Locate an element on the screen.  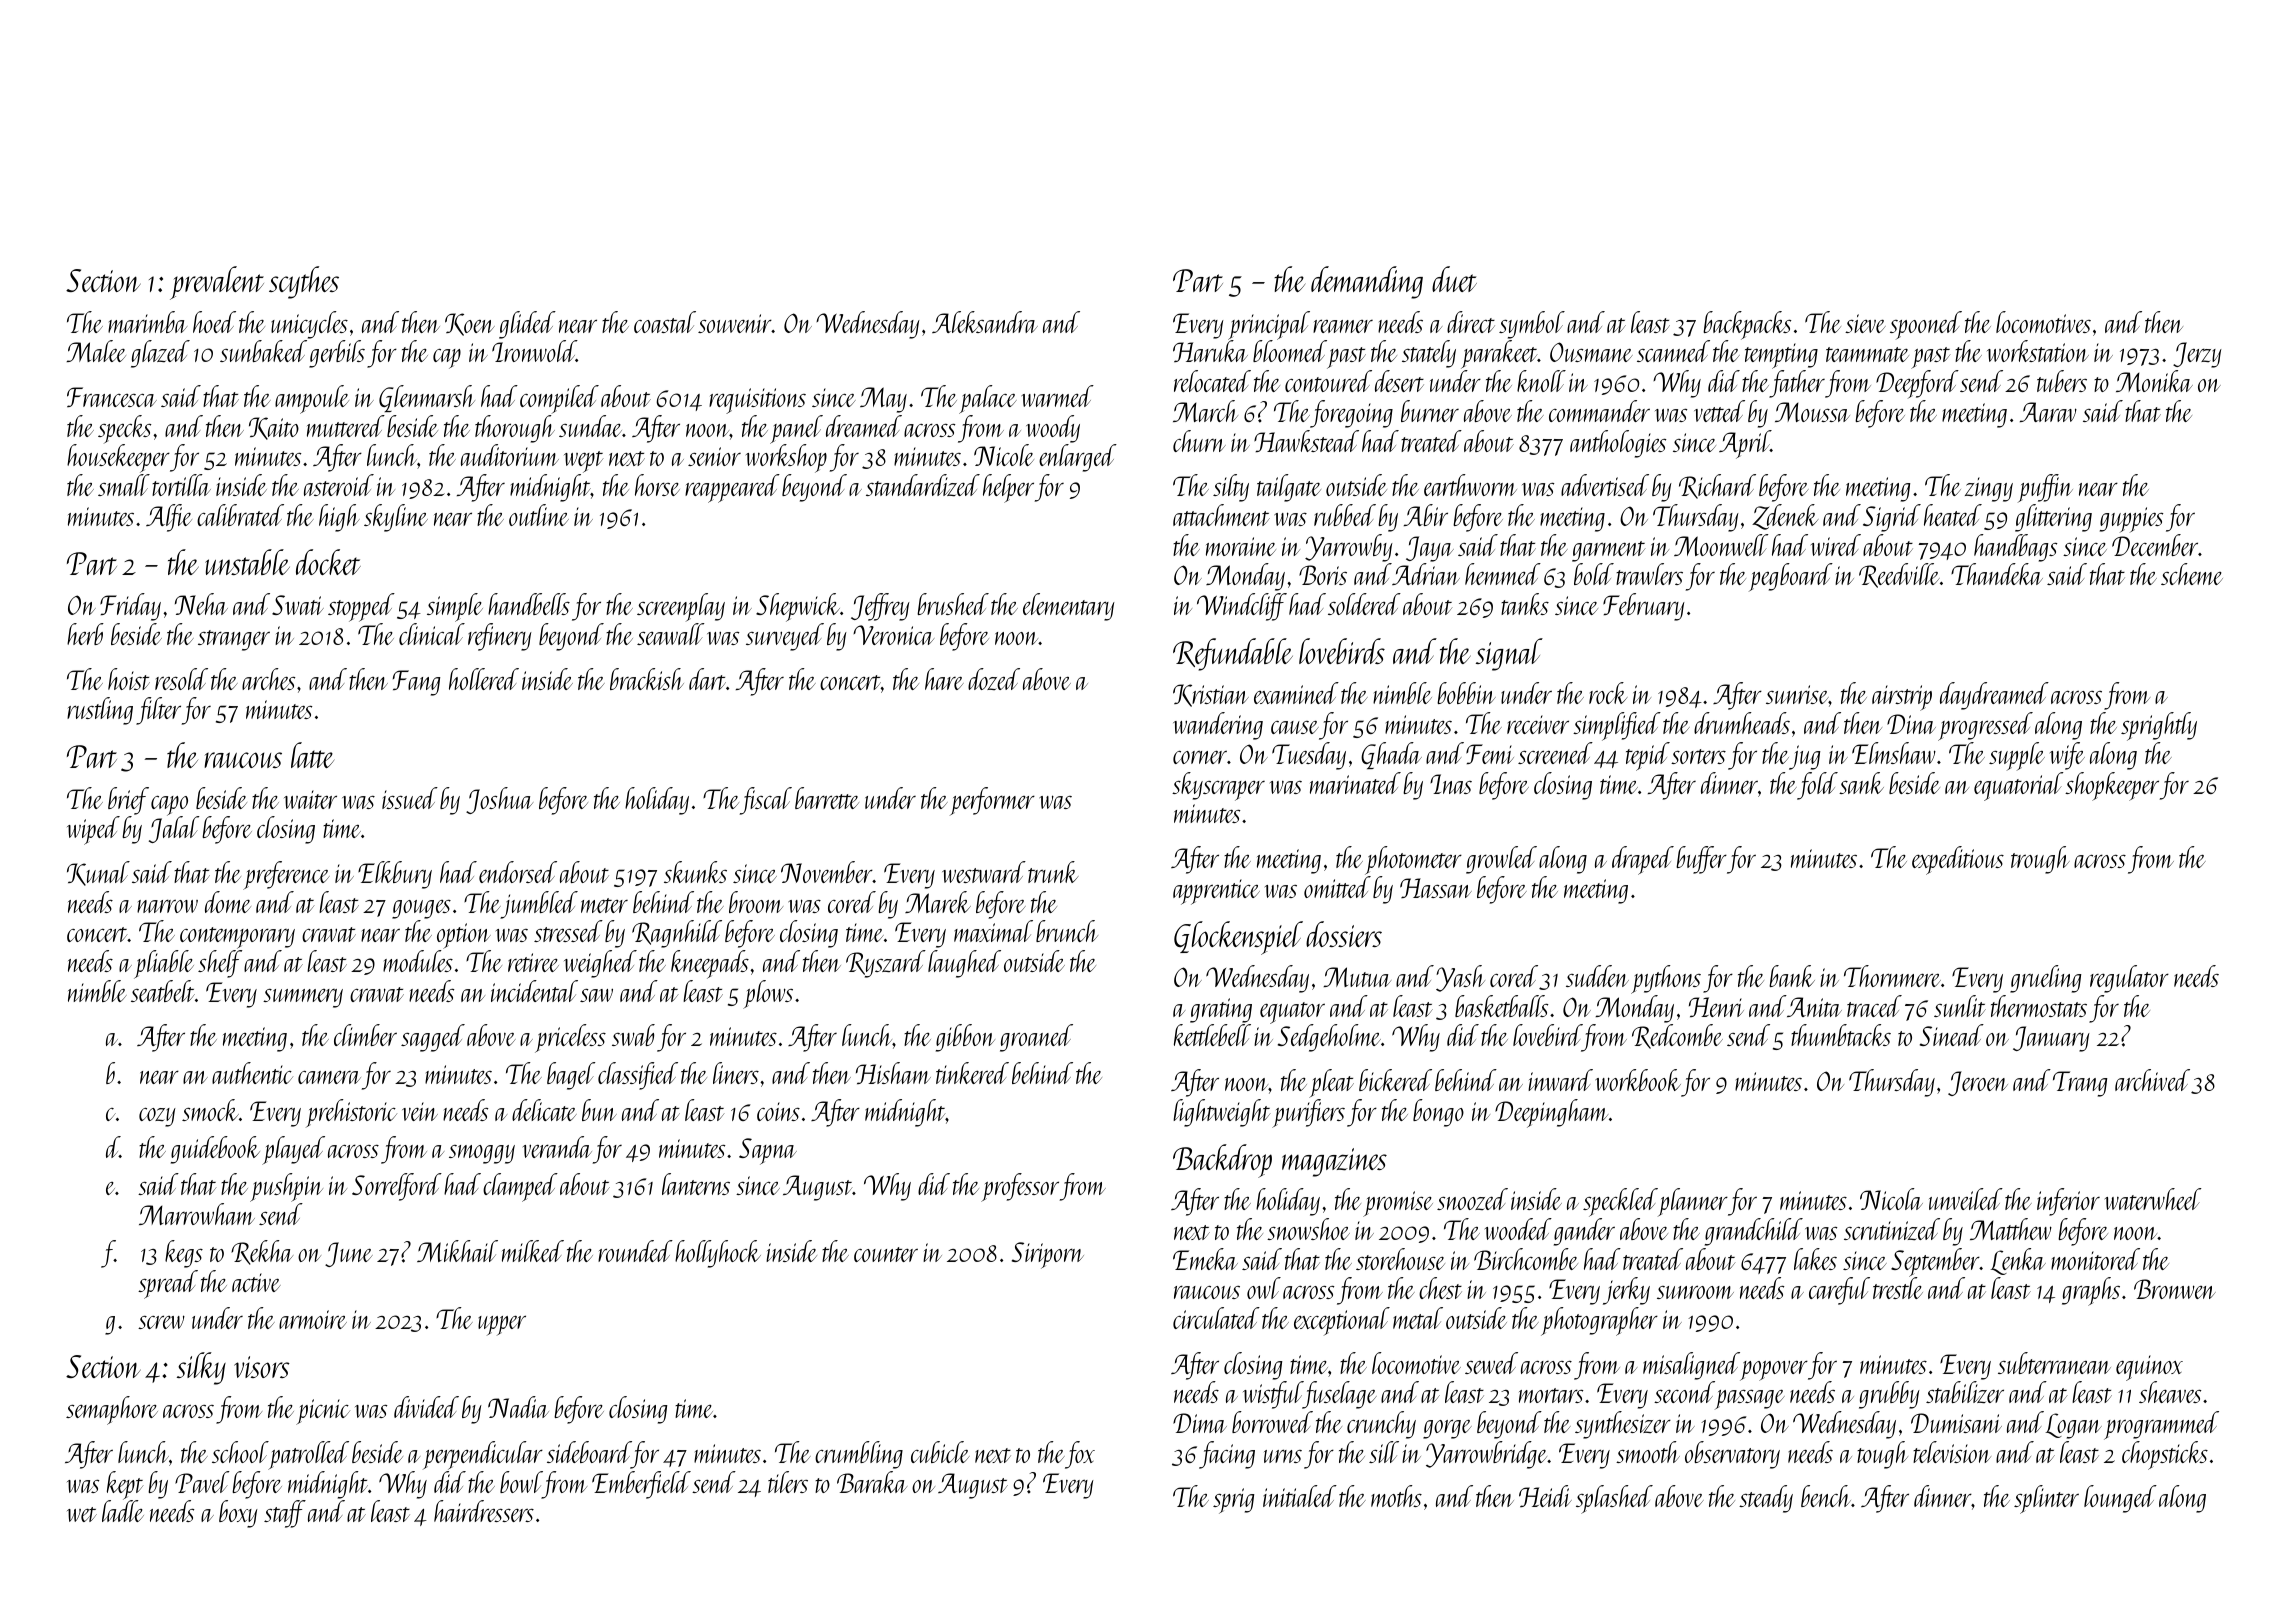
upper is located at coordinates (502, 1325).
